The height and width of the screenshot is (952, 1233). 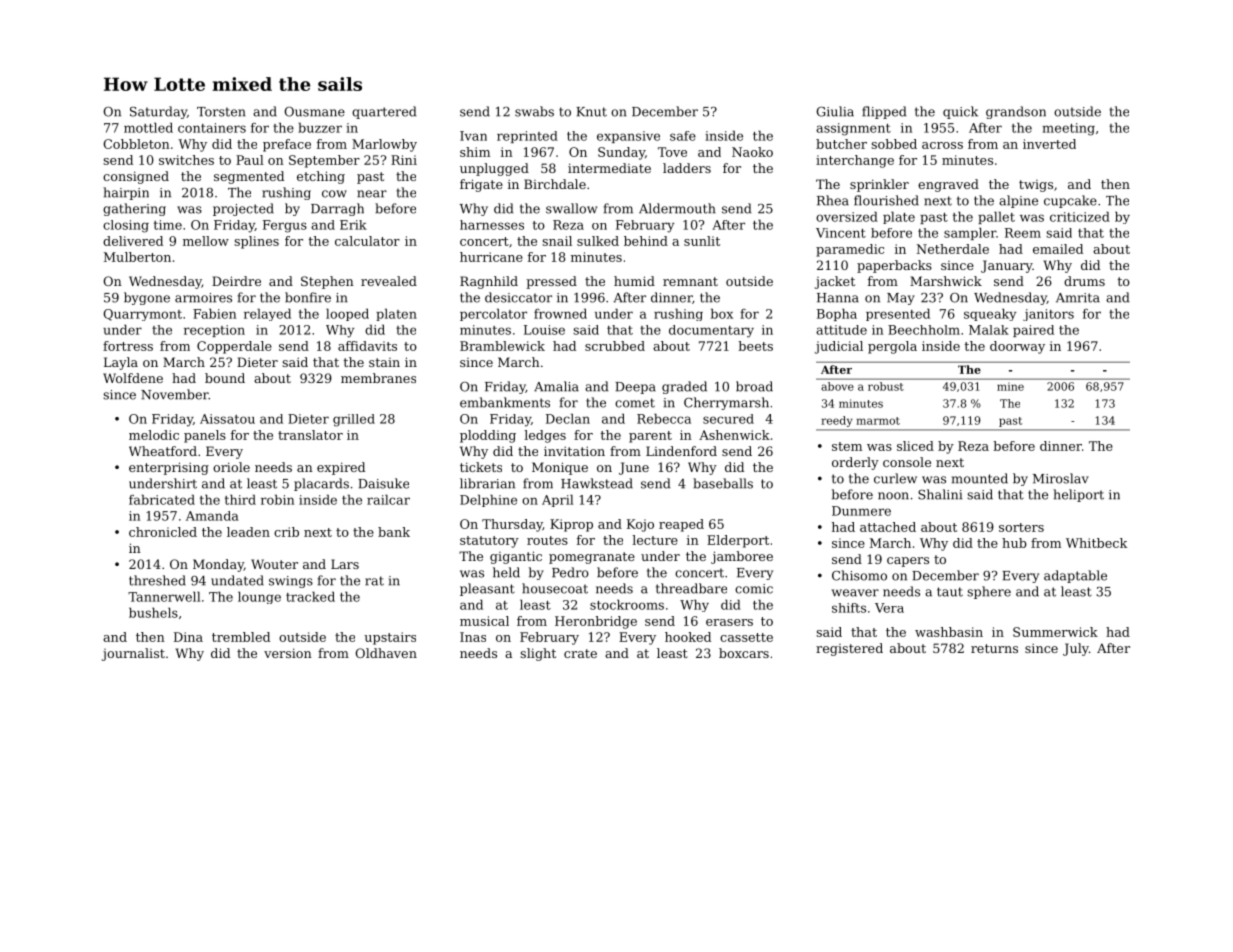 I want to click on Saturday, so click(x=158, y=112).
